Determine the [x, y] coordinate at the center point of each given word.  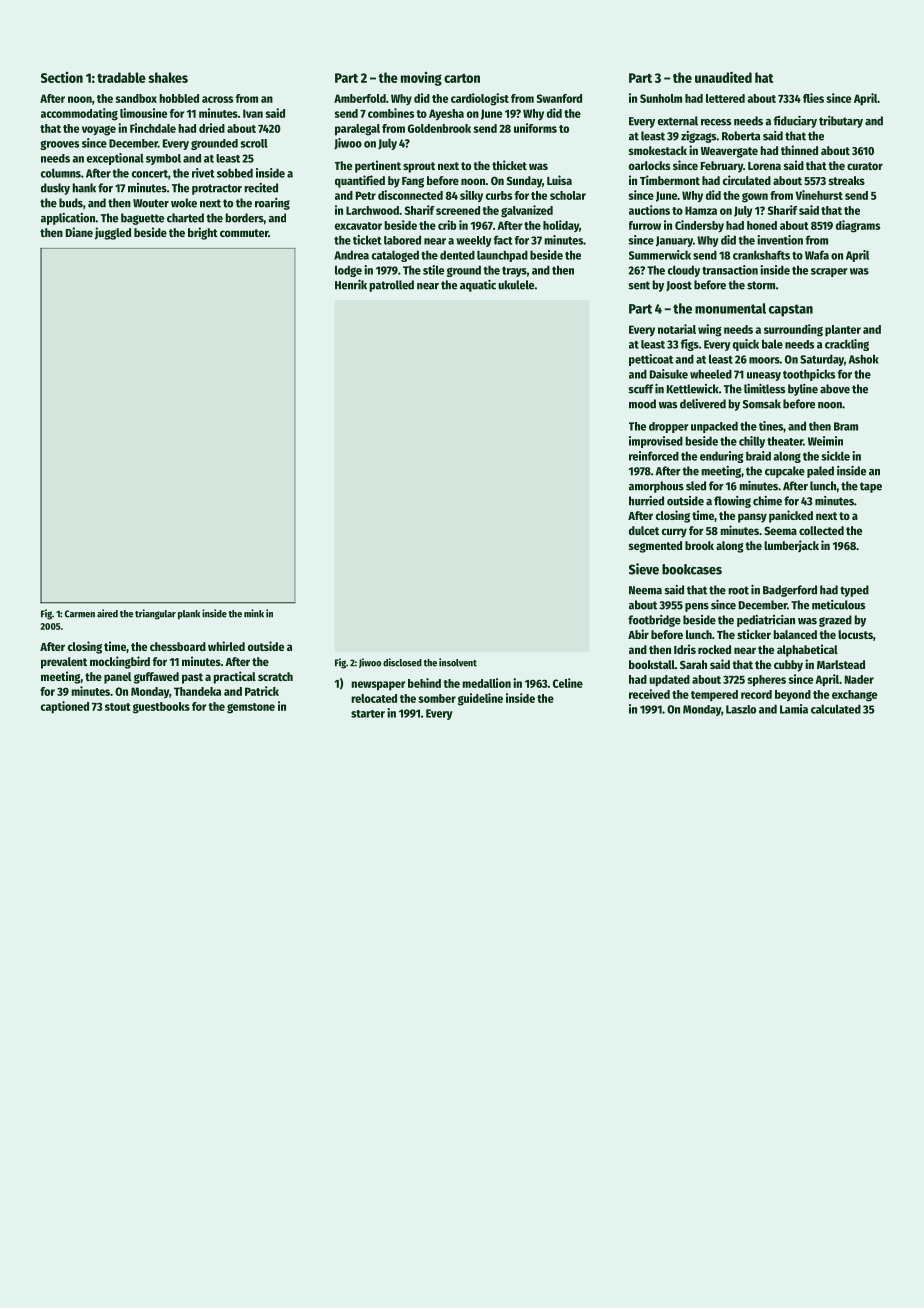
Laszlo [741, 709]
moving [421, 79]
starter [368, 714]
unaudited [723, 77]
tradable [121, 77]
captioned [65, 707]
